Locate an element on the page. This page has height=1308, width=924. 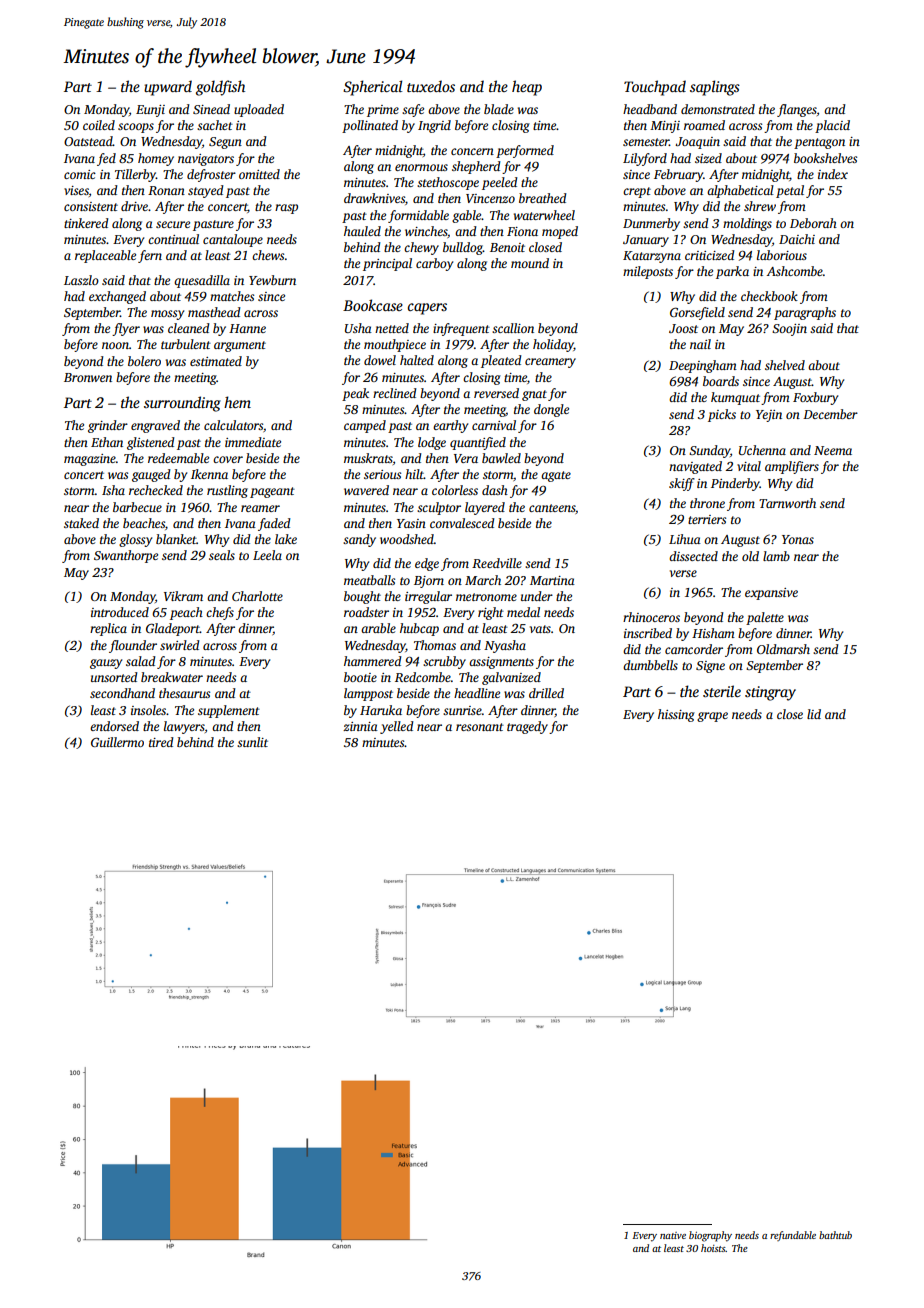
headline is located at coordinates (477, 693).
